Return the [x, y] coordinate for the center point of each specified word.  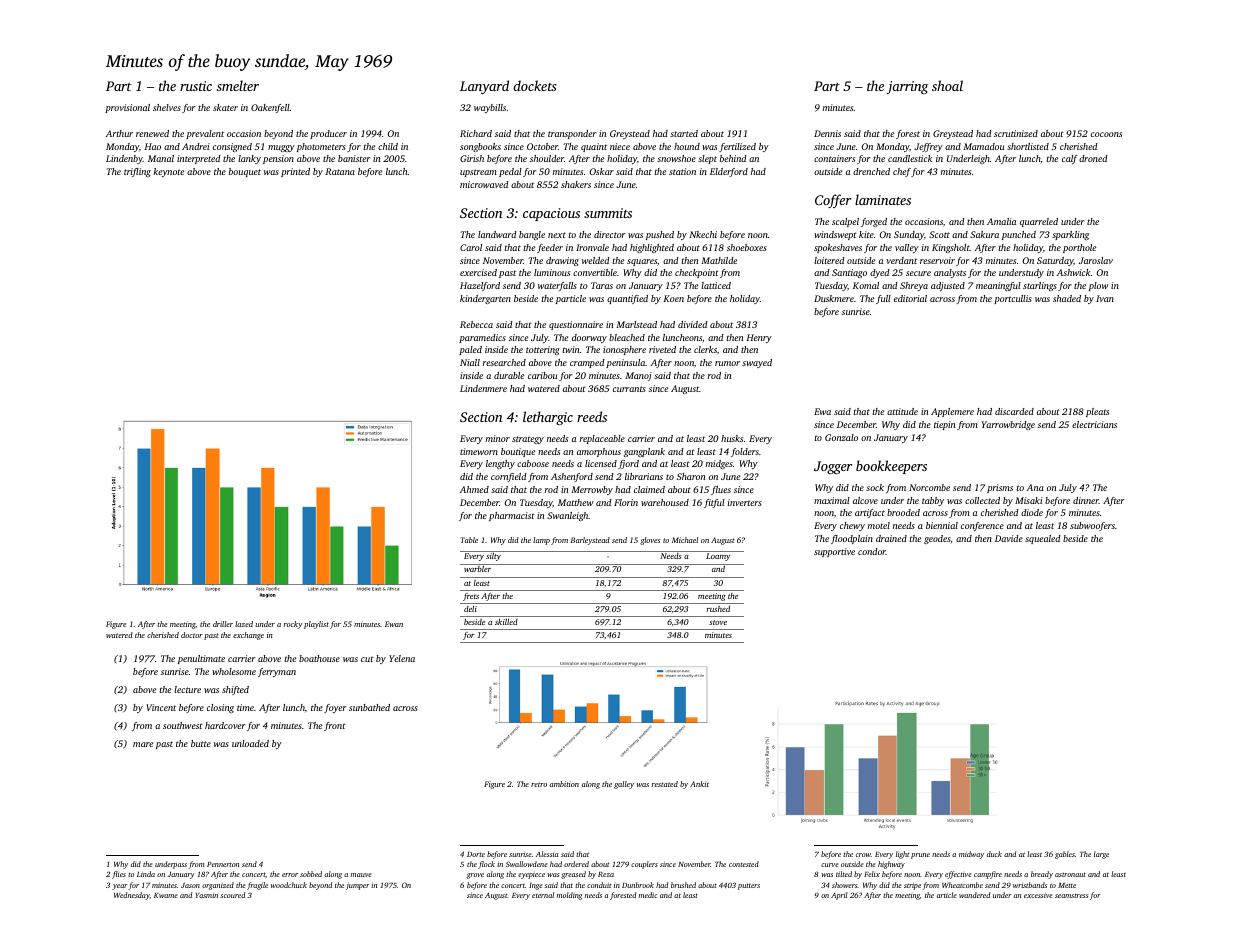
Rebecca [476, 324]
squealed [1043, 539]
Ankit [699, 784]
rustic [196, 86]
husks [732, 438]
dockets [534, 85]
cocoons [1106, 134]
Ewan [394, 624]
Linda [146, 874]
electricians [1094, 424]
